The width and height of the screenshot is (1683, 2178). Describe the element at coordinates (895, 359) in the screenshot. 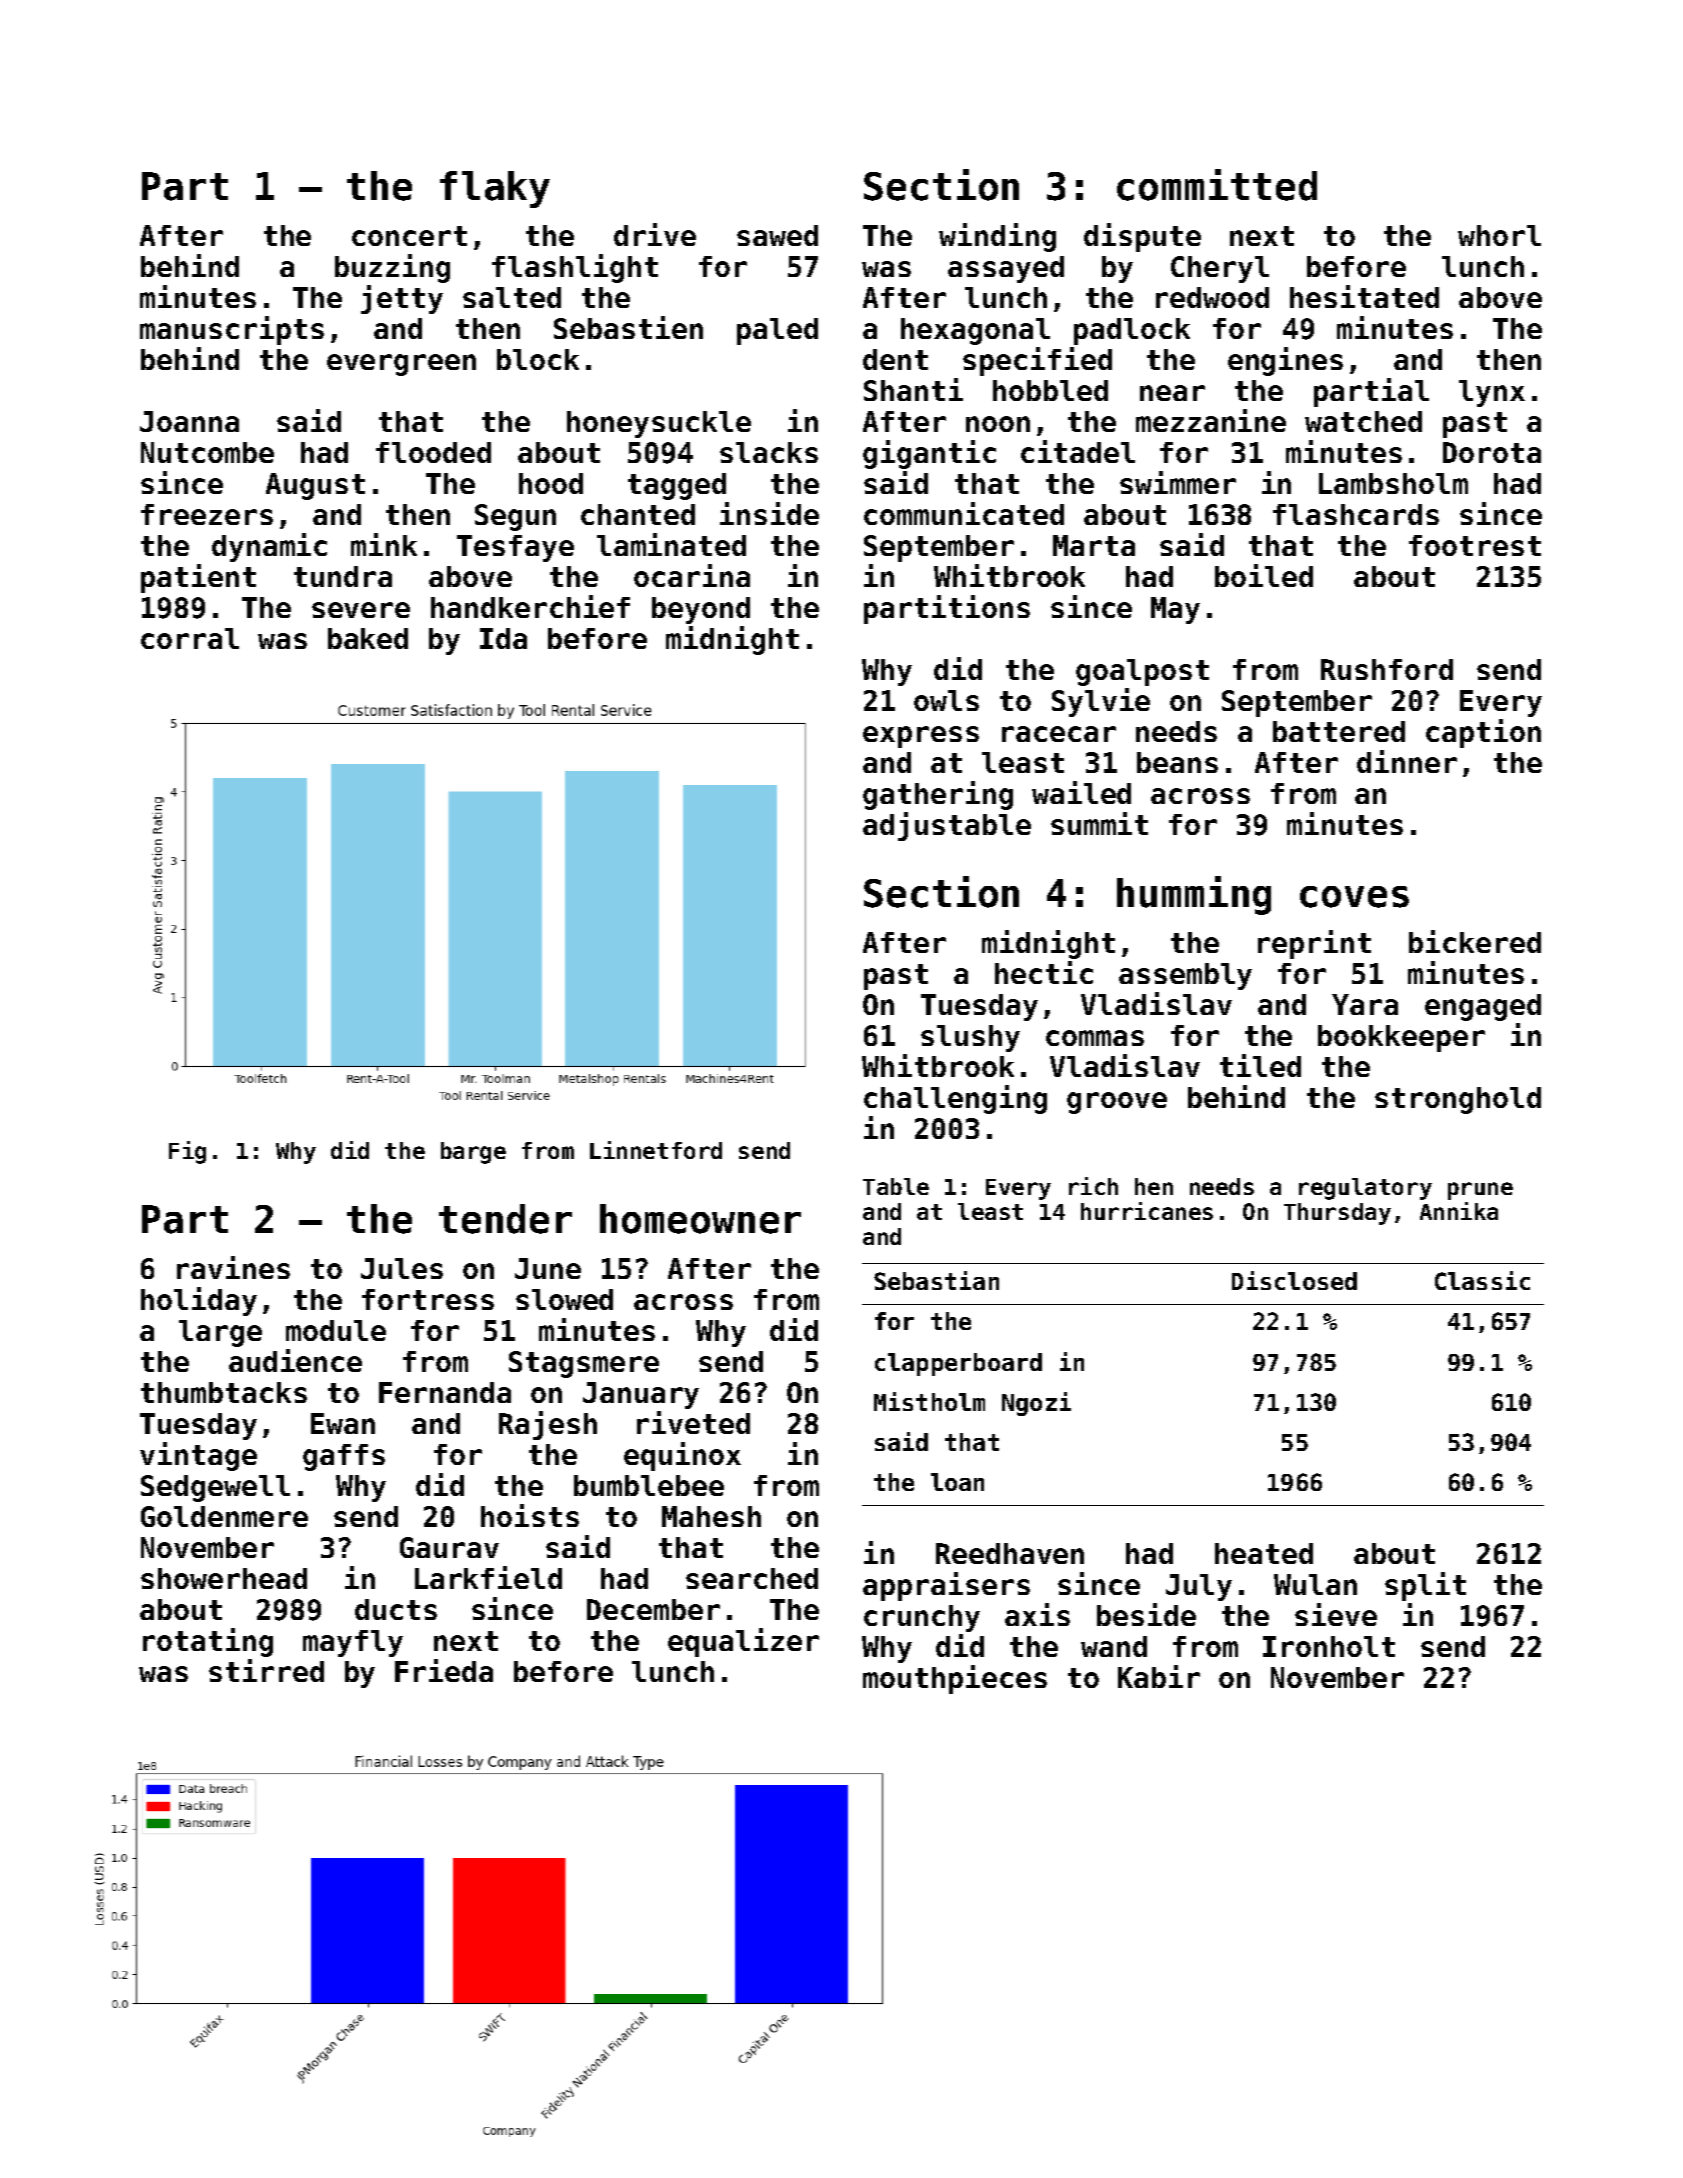

I see `dent` at that location.
